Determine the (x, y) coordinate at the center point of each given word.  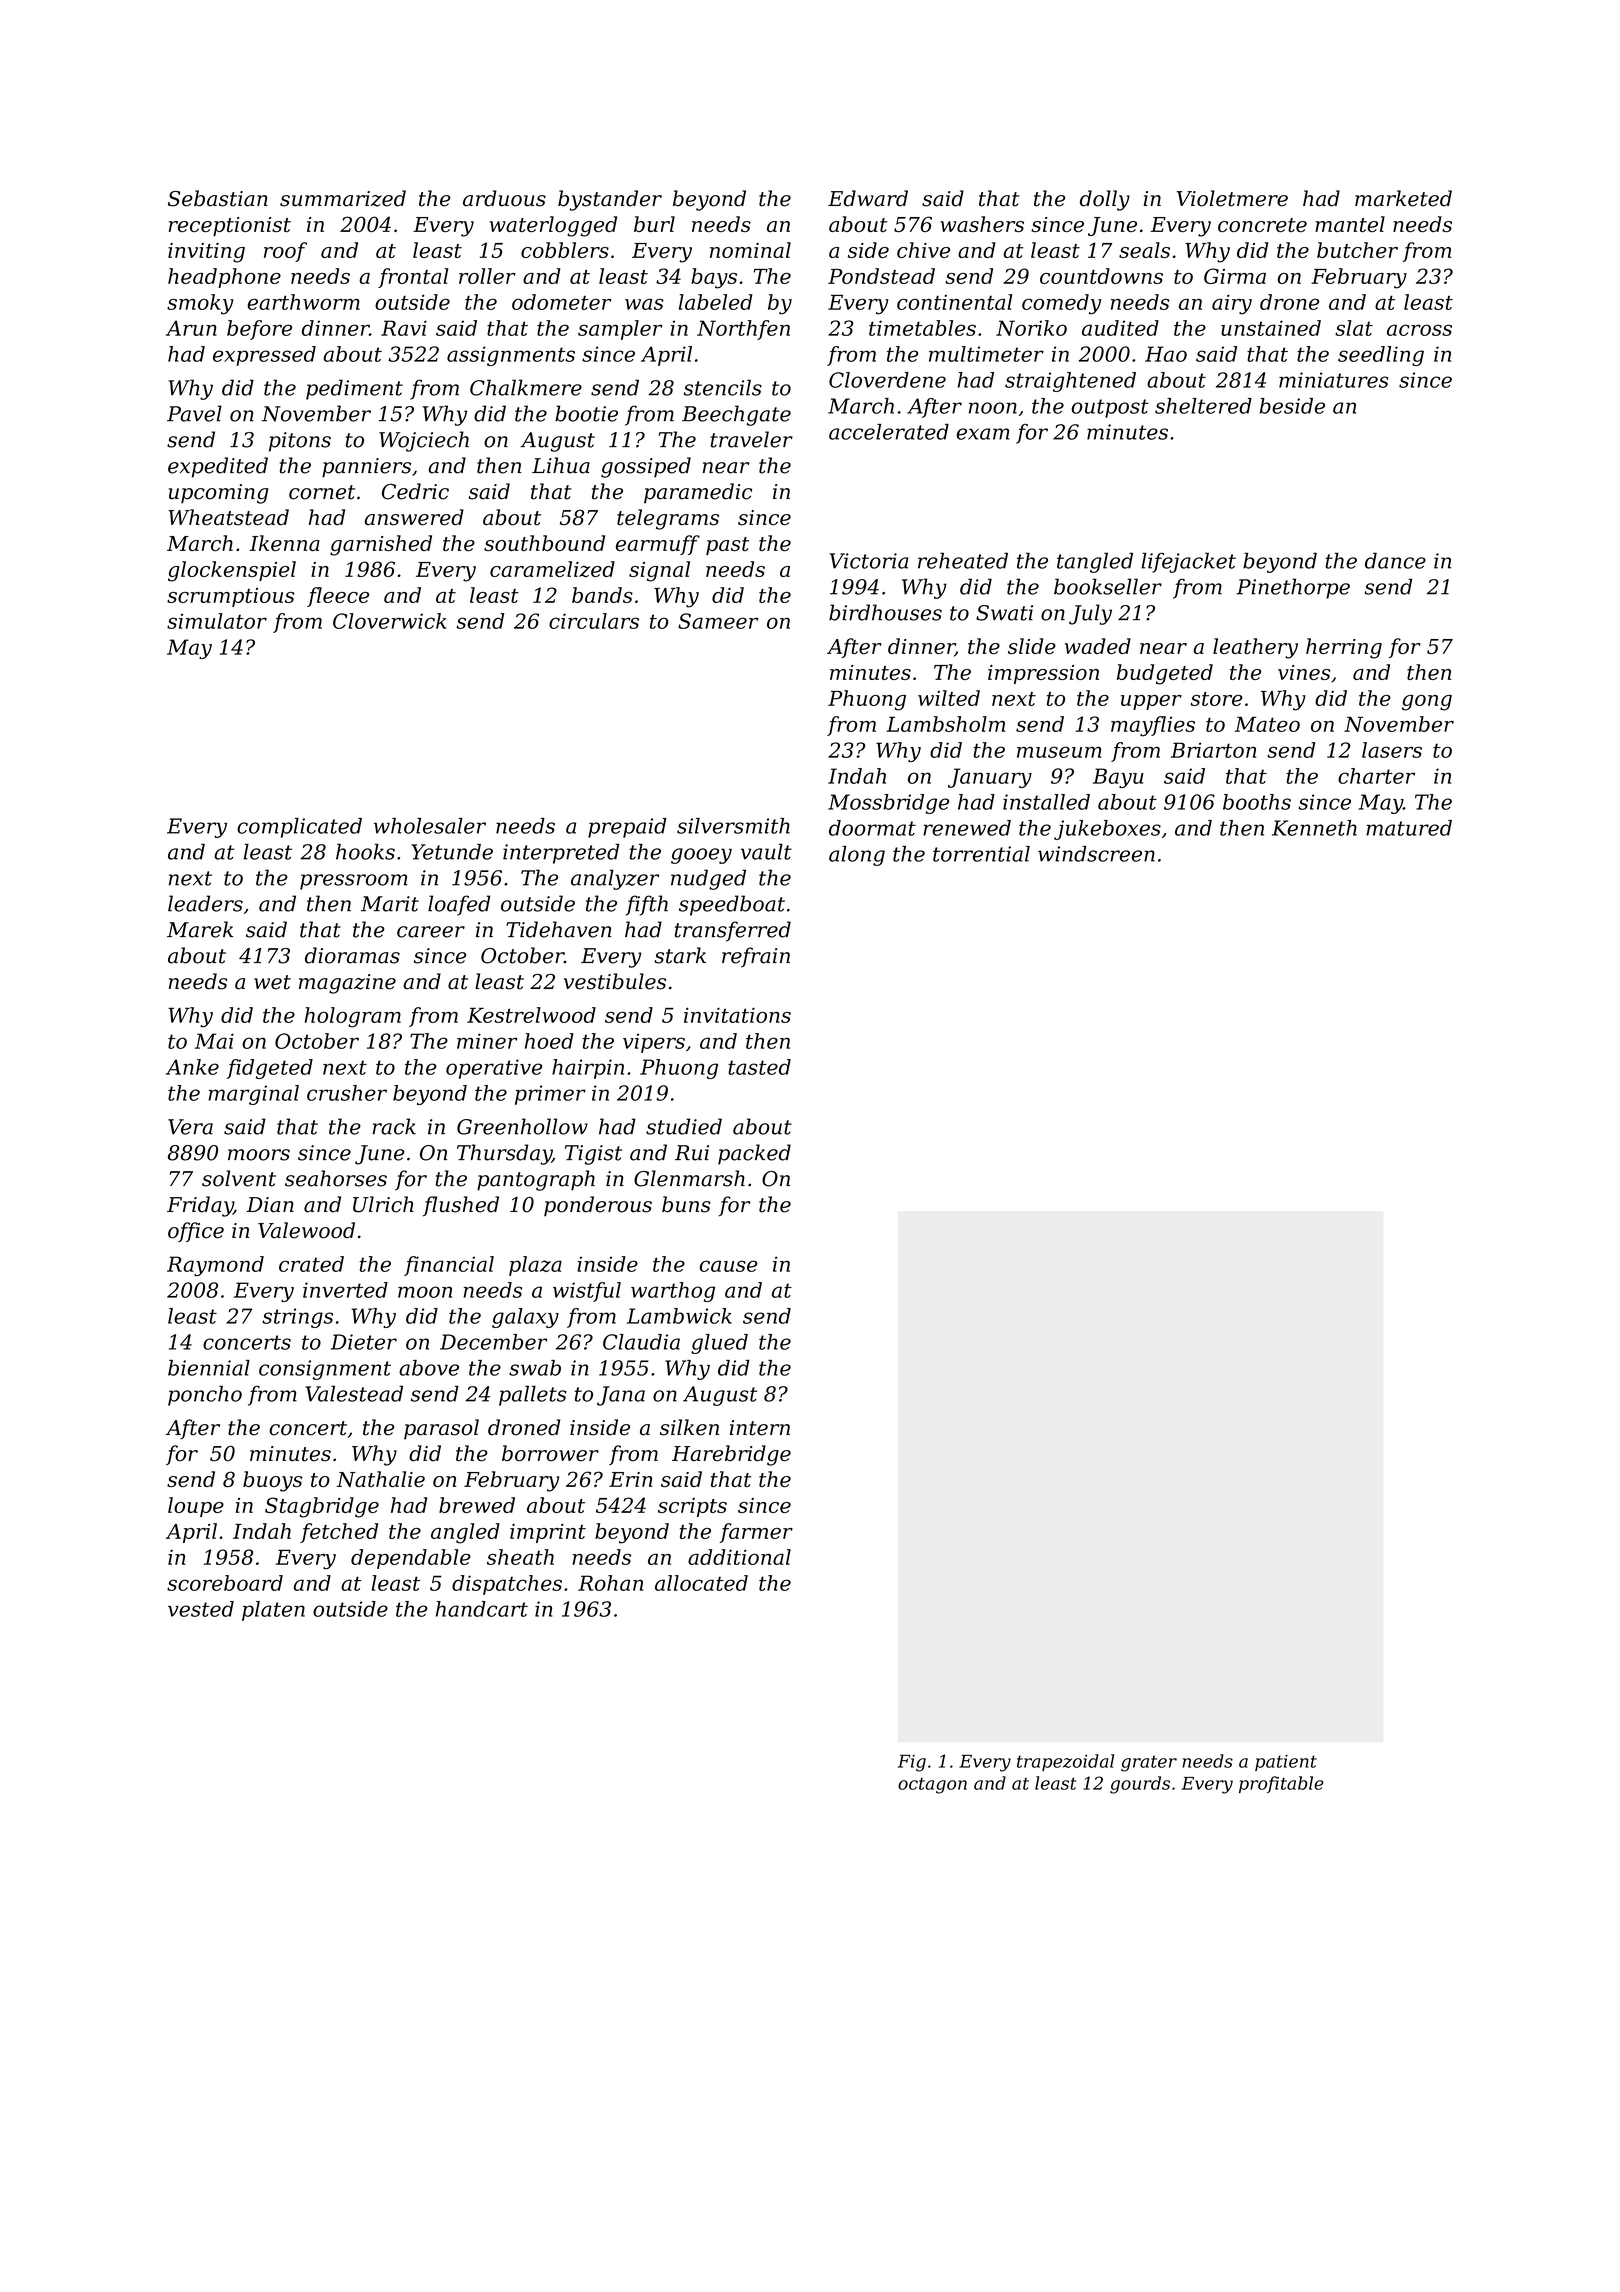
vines (1304, 672)
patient (1286, 1763)
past (727, 546)
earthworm (303, 302)
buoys (272, 1481)
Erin (631, 1479)
